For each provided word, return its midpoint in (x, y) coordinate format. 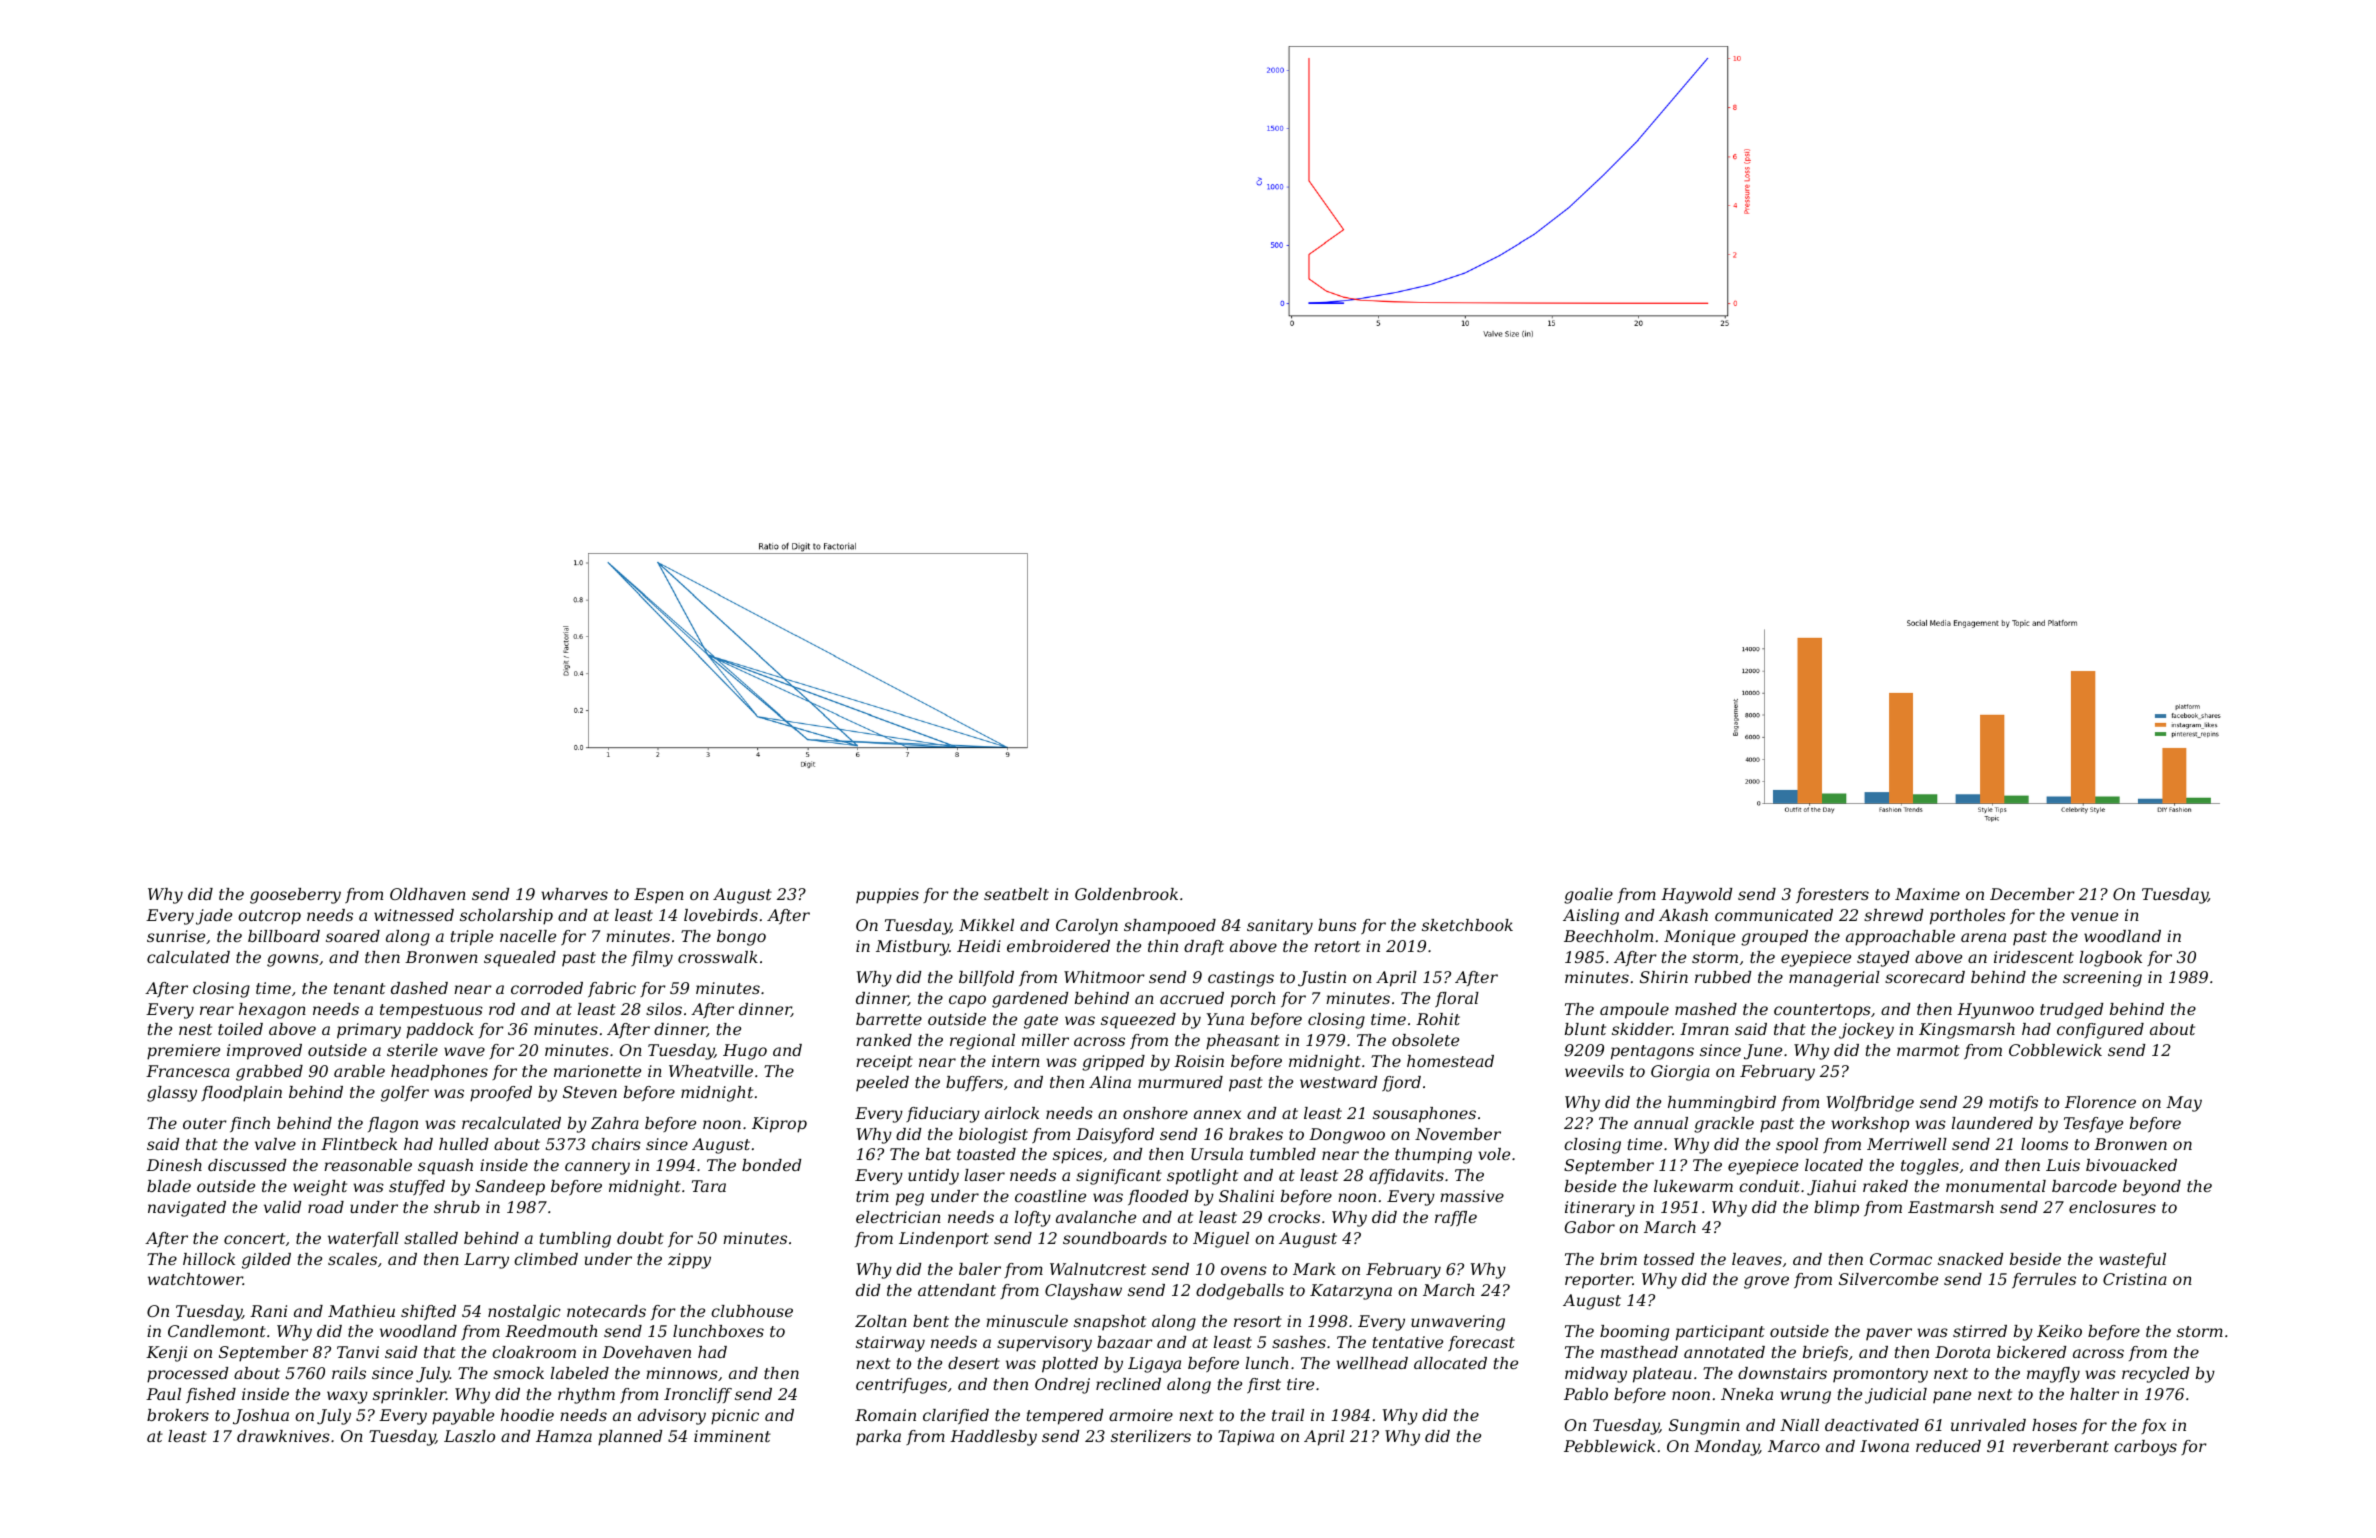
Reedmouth (551, 1331)
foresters (1832, 895)
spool (1797, 1146)
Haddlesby (993, 1438)
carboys (2145, 1448)
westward (1338, 1082)
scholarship (506, 917)
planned (630, 1438)
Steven (590, 1092)
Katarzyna (1351, 1292)
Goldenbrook (1126, 894)
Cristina (2135, 1279)
